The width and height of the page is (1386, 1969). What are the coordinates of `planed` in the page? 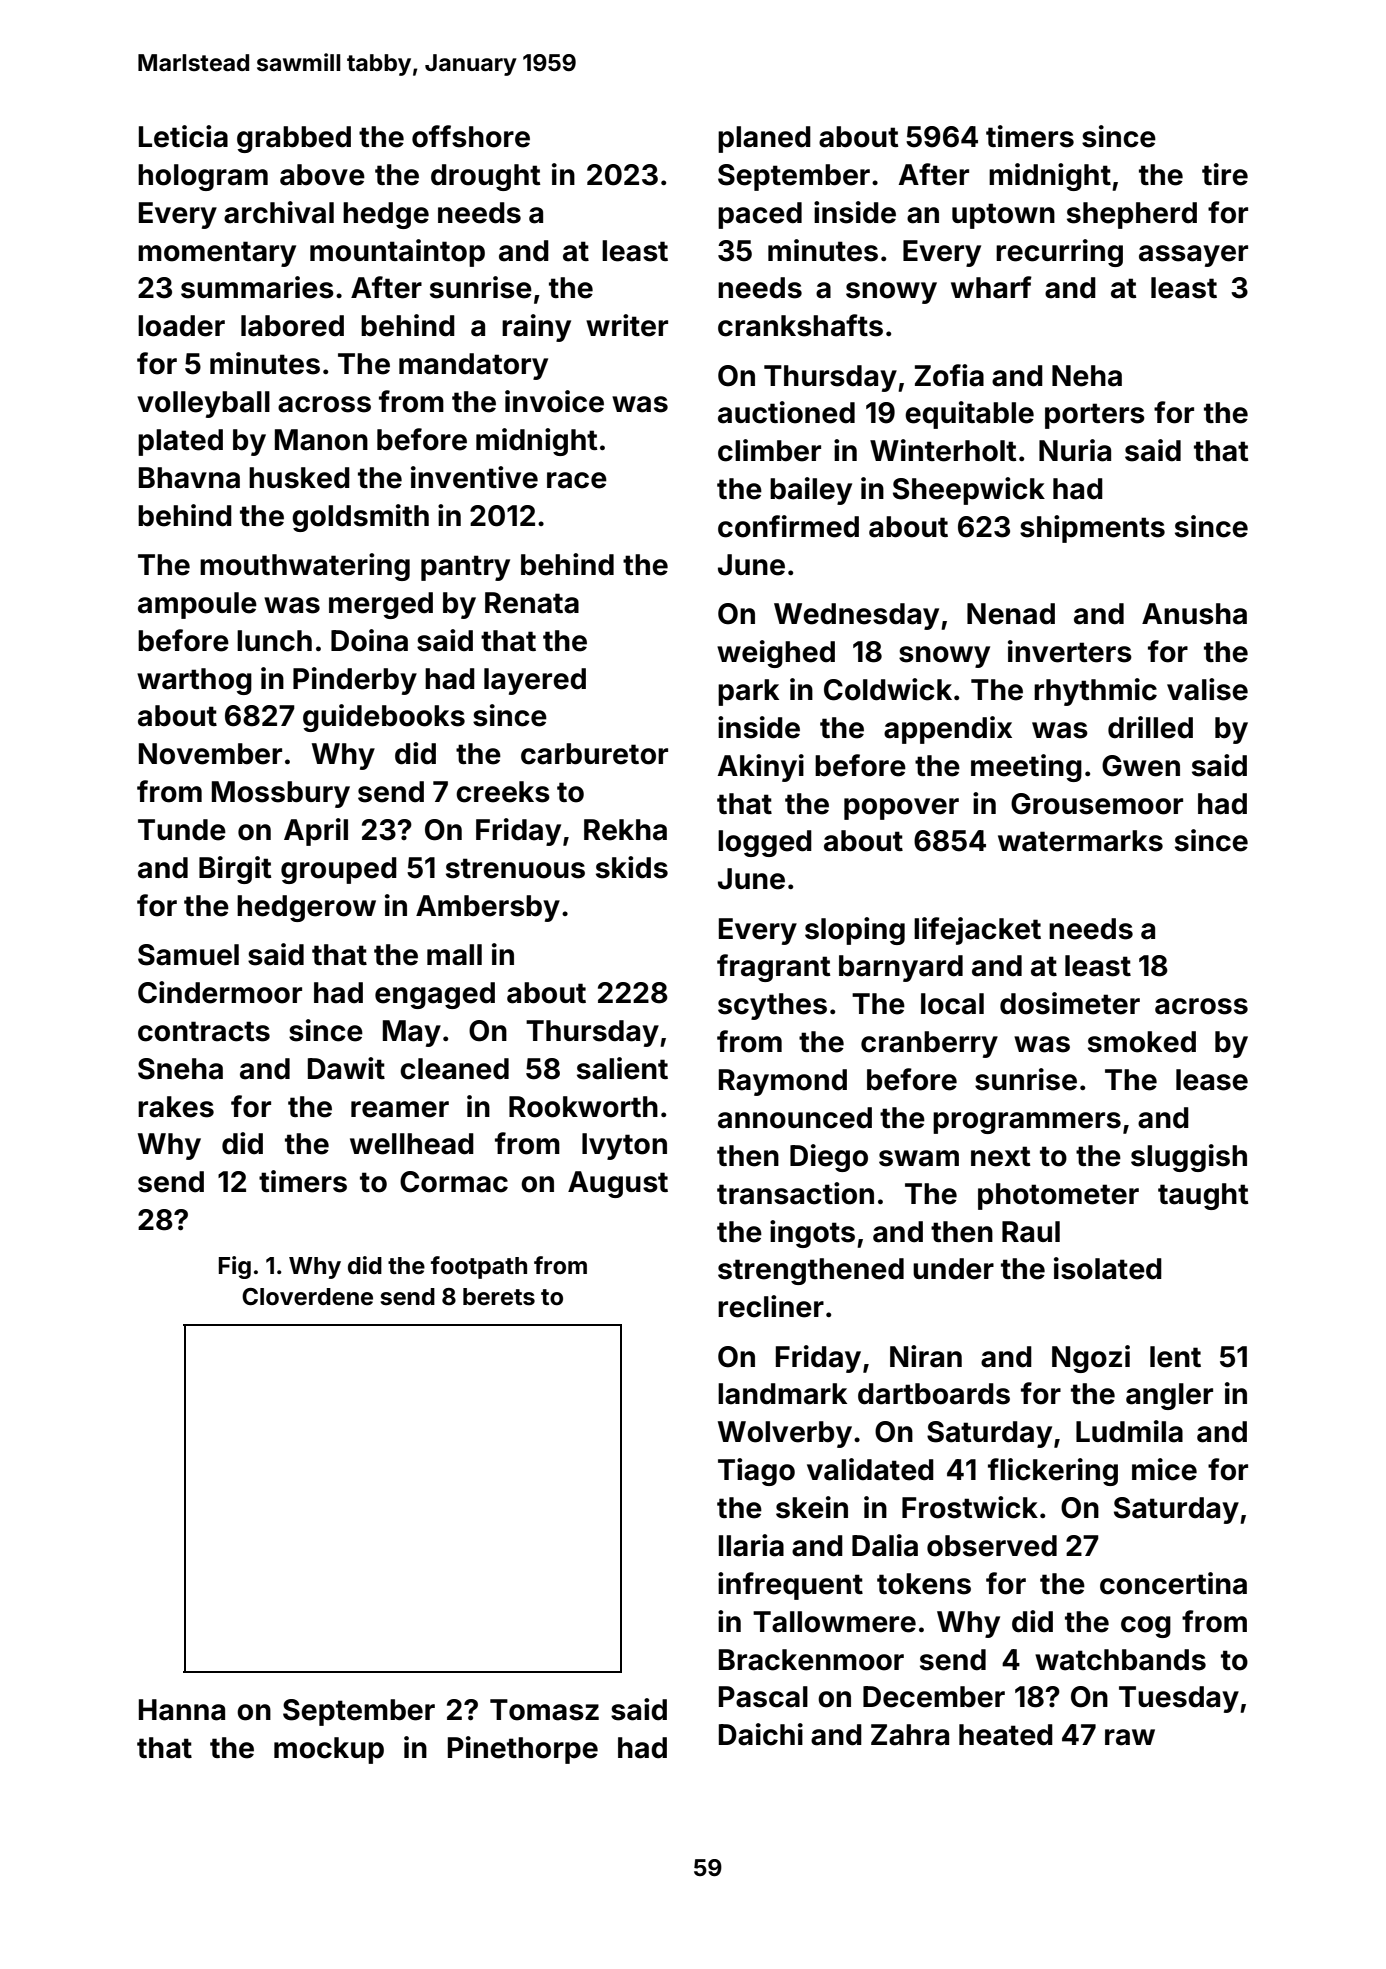 It's located at (764, 139).
